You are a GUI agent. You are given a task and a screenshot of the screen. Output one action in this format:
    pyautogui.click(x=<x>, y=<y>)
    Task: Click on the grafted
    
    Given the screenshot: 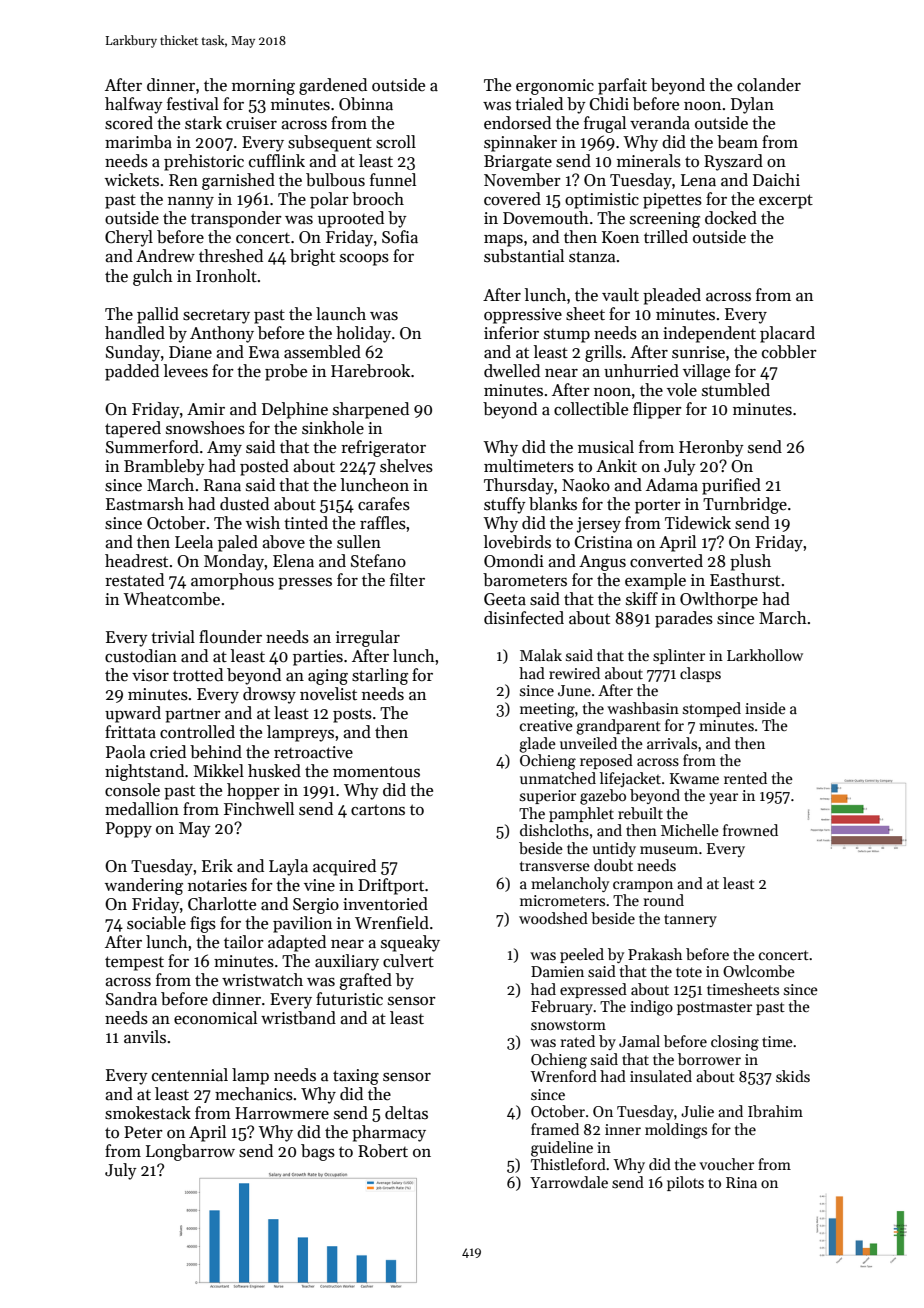 What is the action you would take?
    pyautogui.click(x=365, y=981)
